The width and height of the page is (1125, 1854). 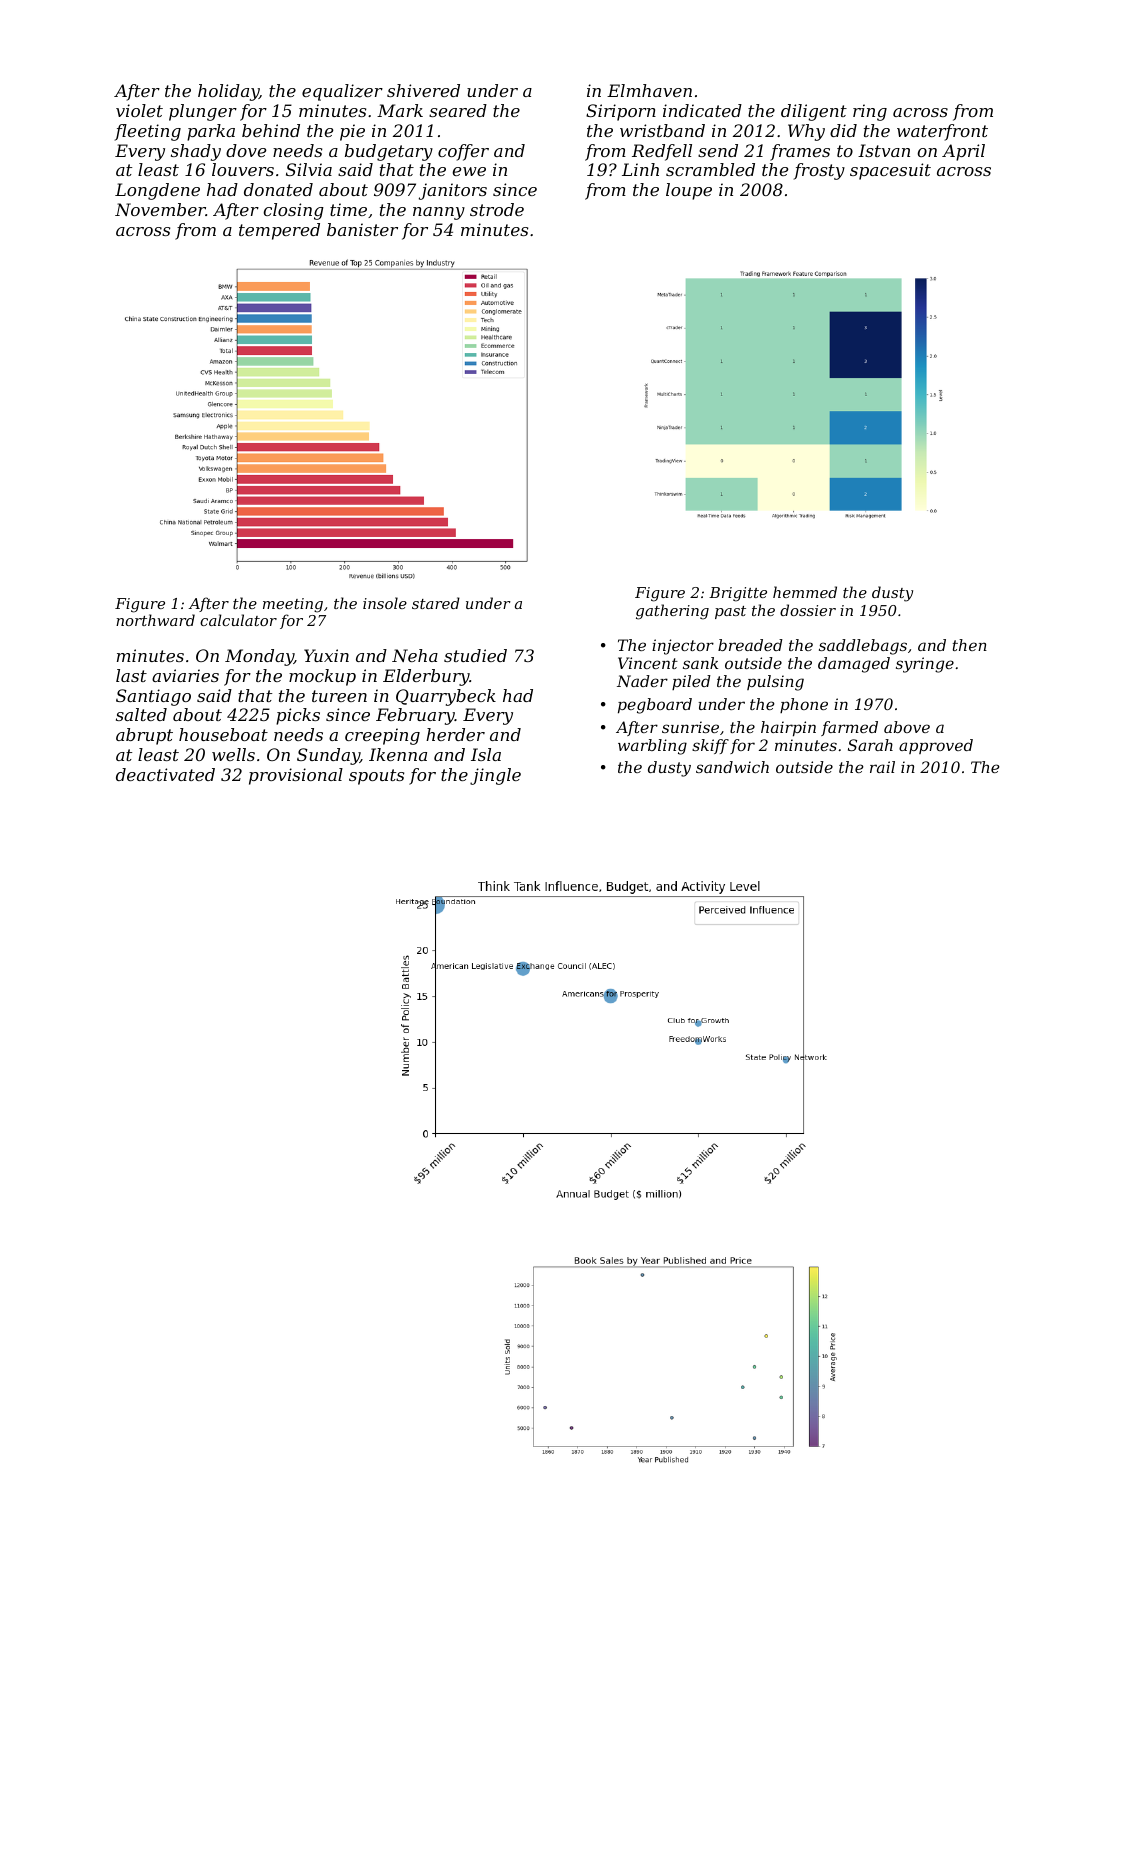 What do you see at coordinates (144, 736) in the page?
I see `abrupt` at bounding box center [144, 736].
